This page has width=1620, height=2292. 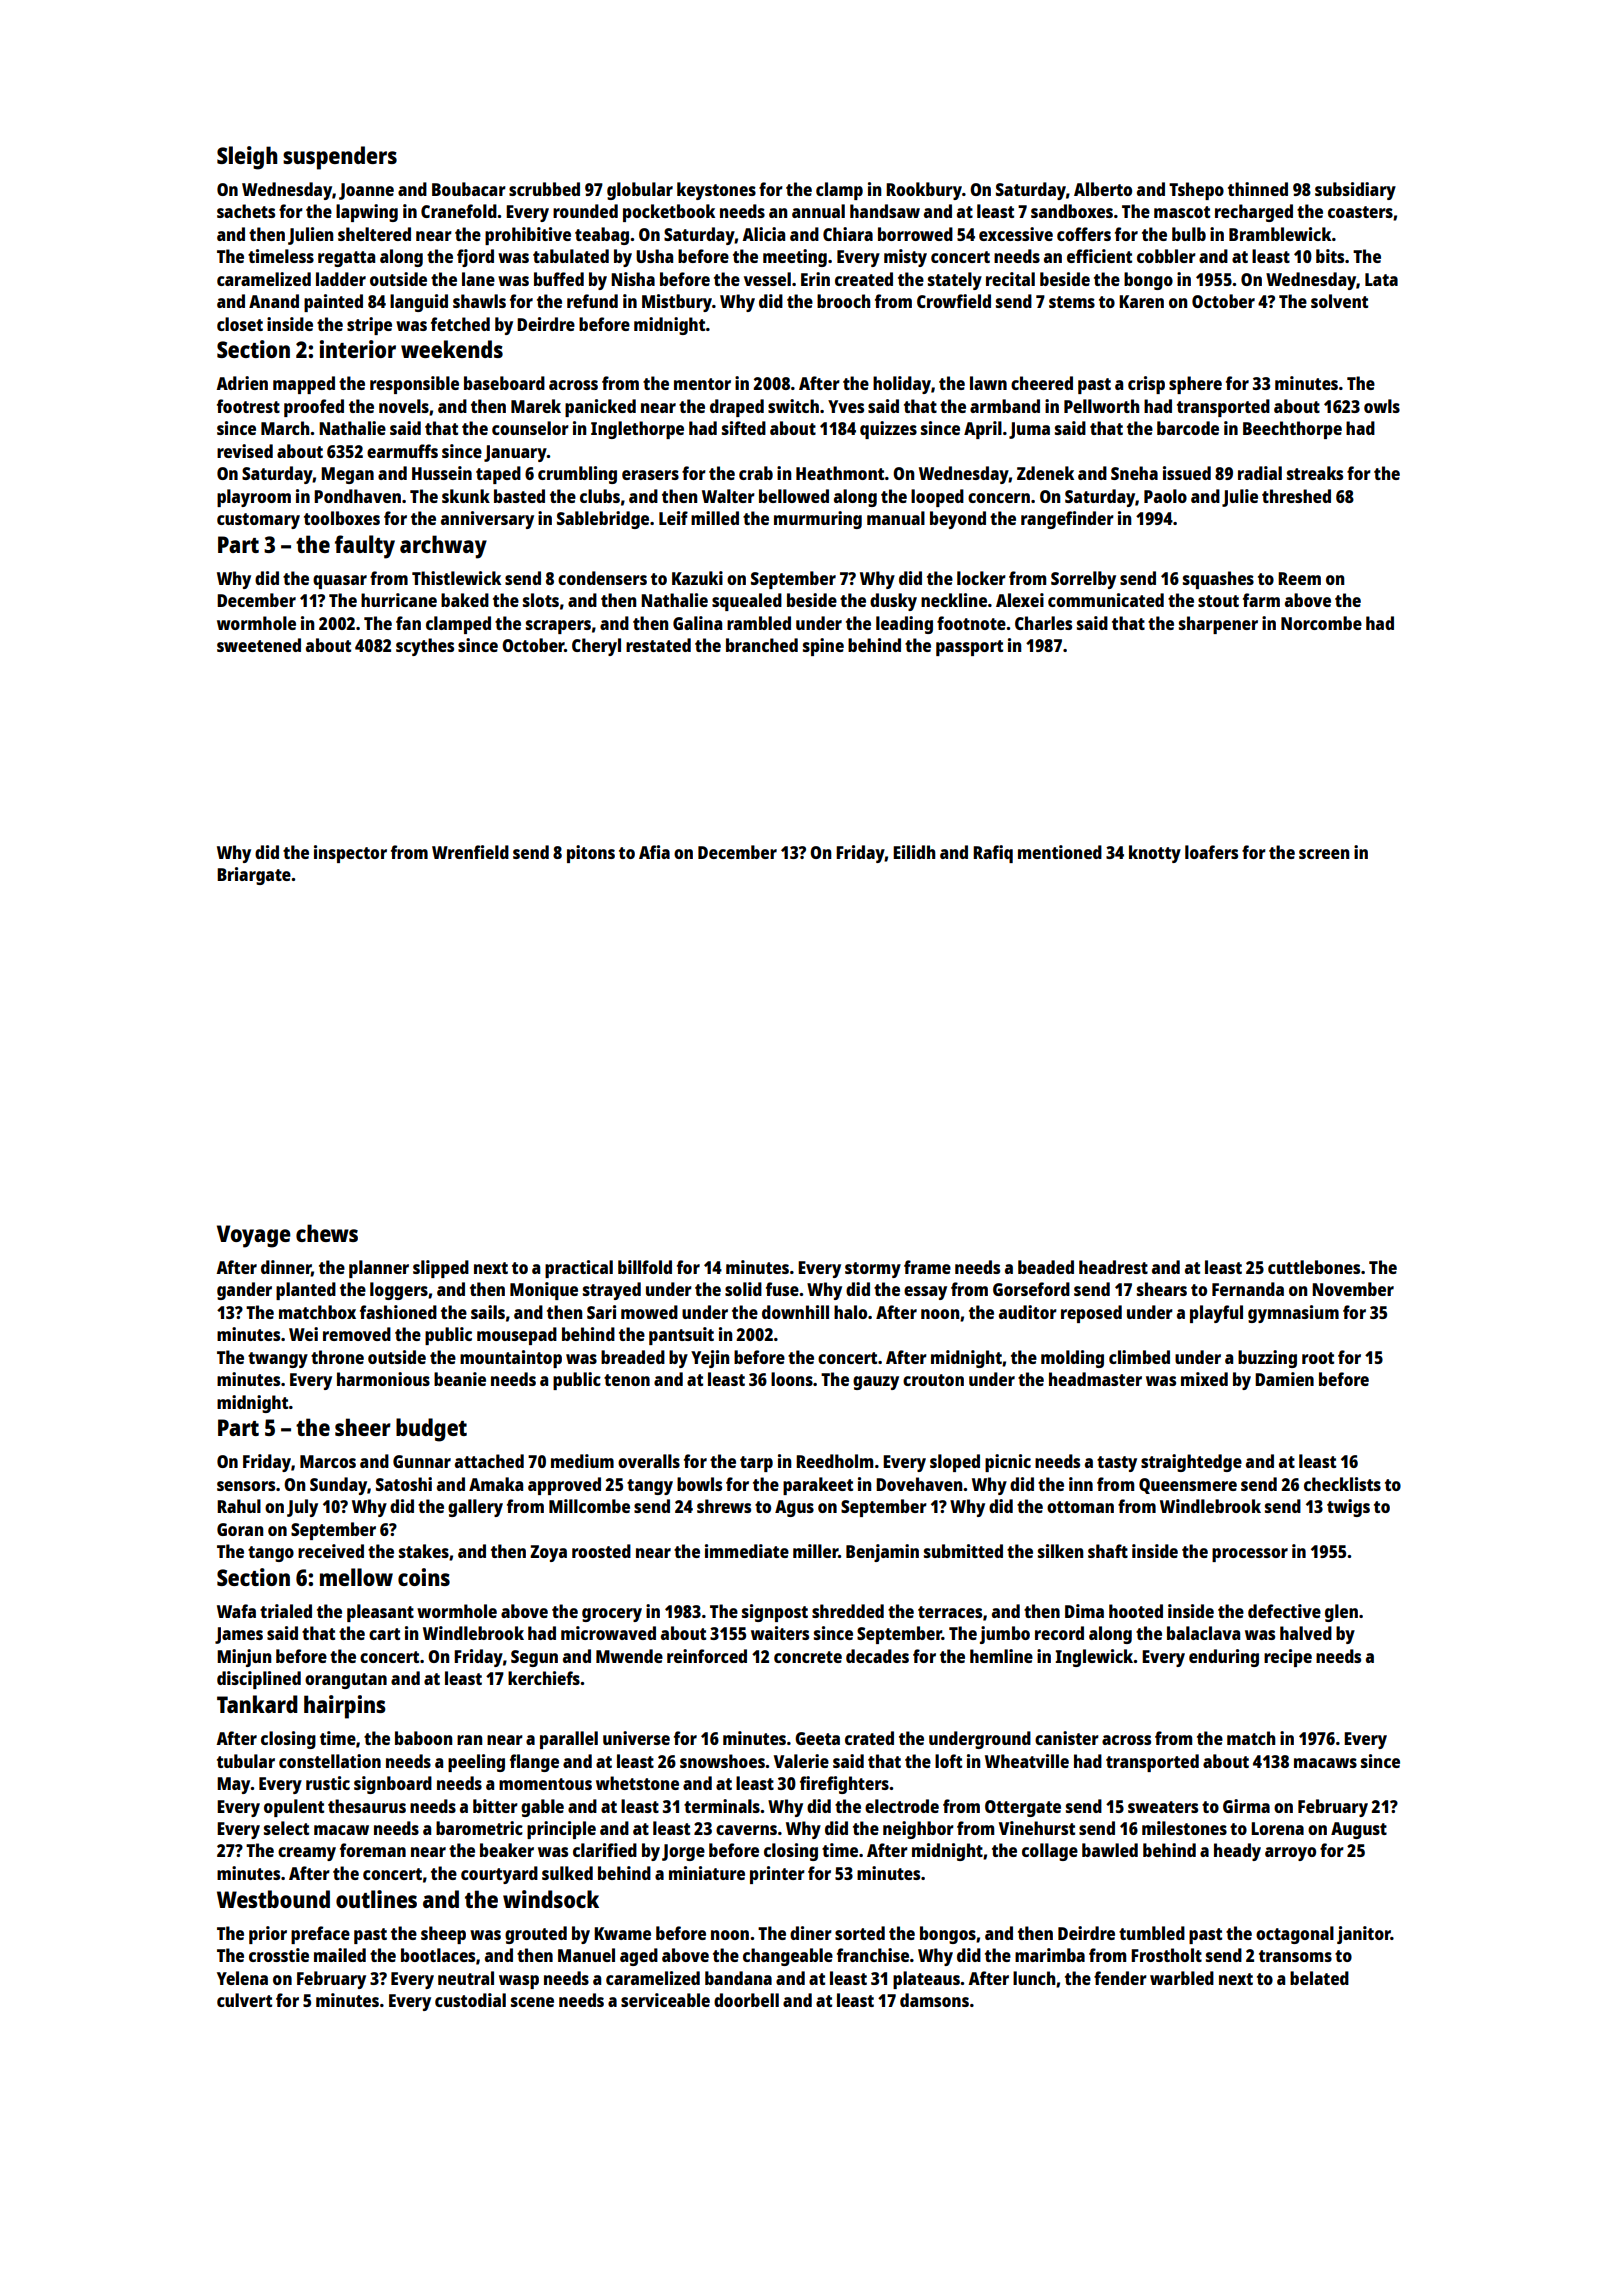 What do you see at coordinates (582, 1461) in the page?
I see `medium` at bounding box center [582, 1461].
